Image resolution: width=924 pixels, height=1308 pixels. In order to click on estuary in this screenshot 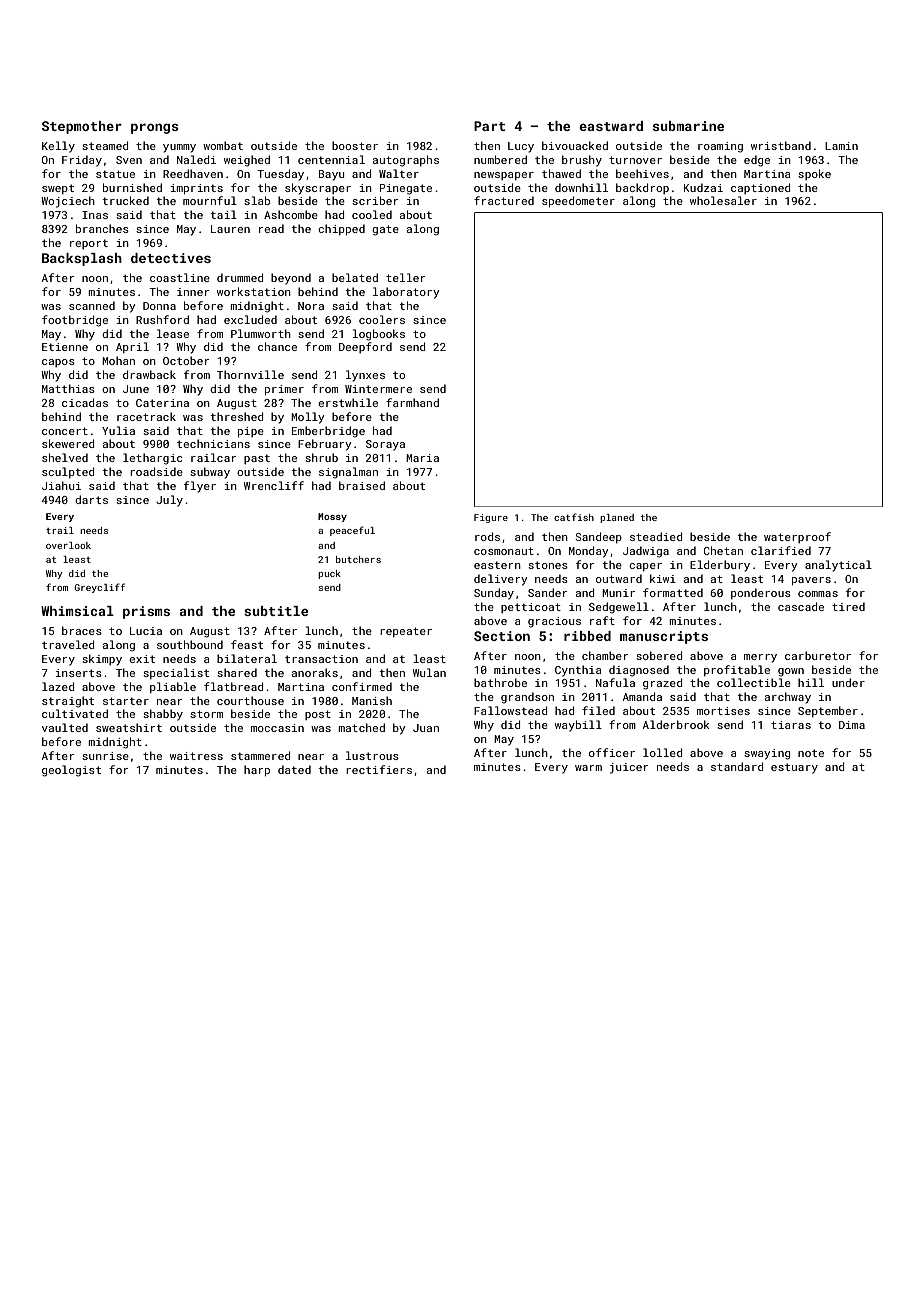, I will do `click(794, 768)`.
